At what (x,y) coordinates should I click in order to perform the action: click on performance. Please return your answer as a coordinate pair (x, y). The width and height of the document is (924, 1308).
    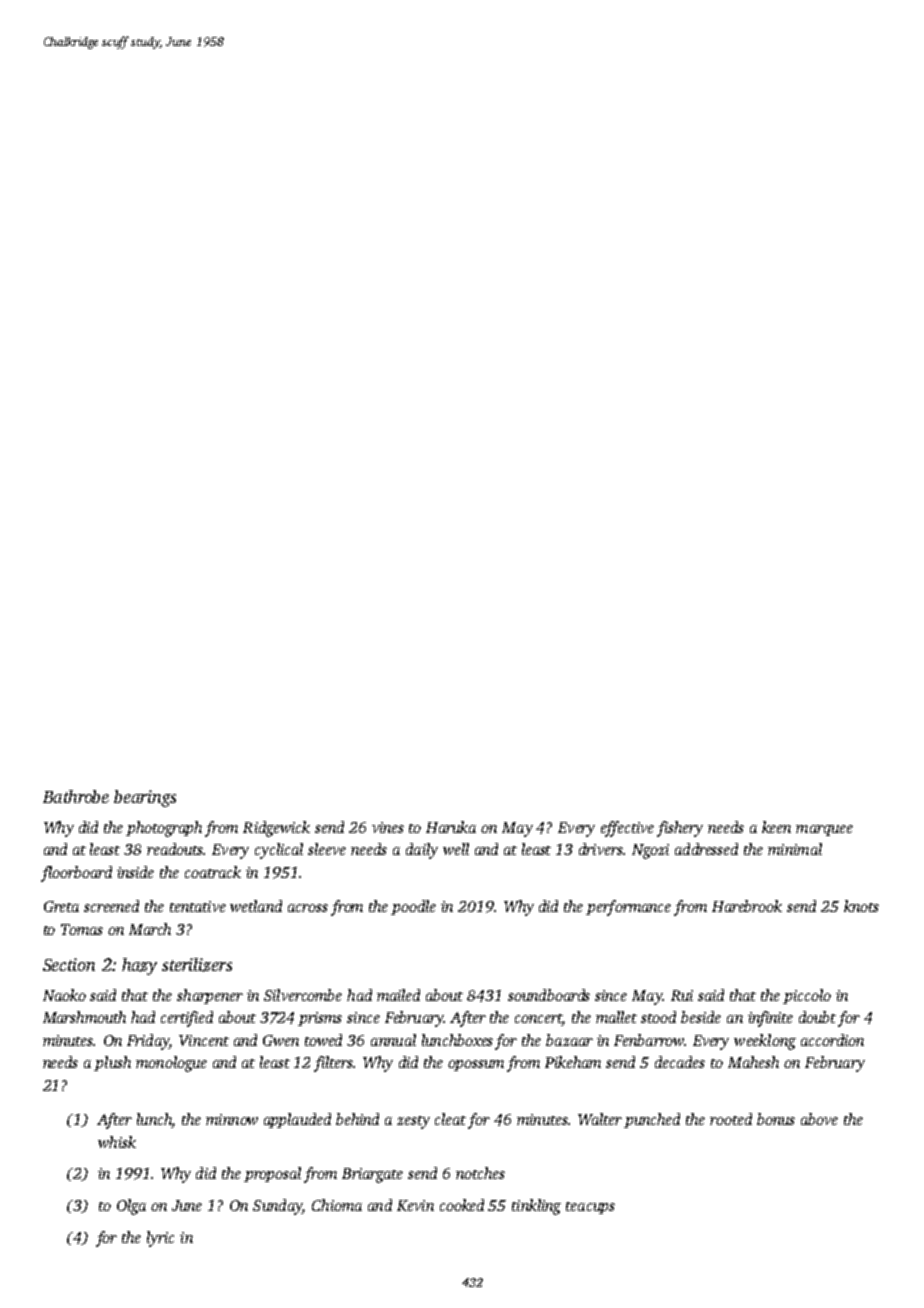
    Looking at the image, I should click on (628, 908).
